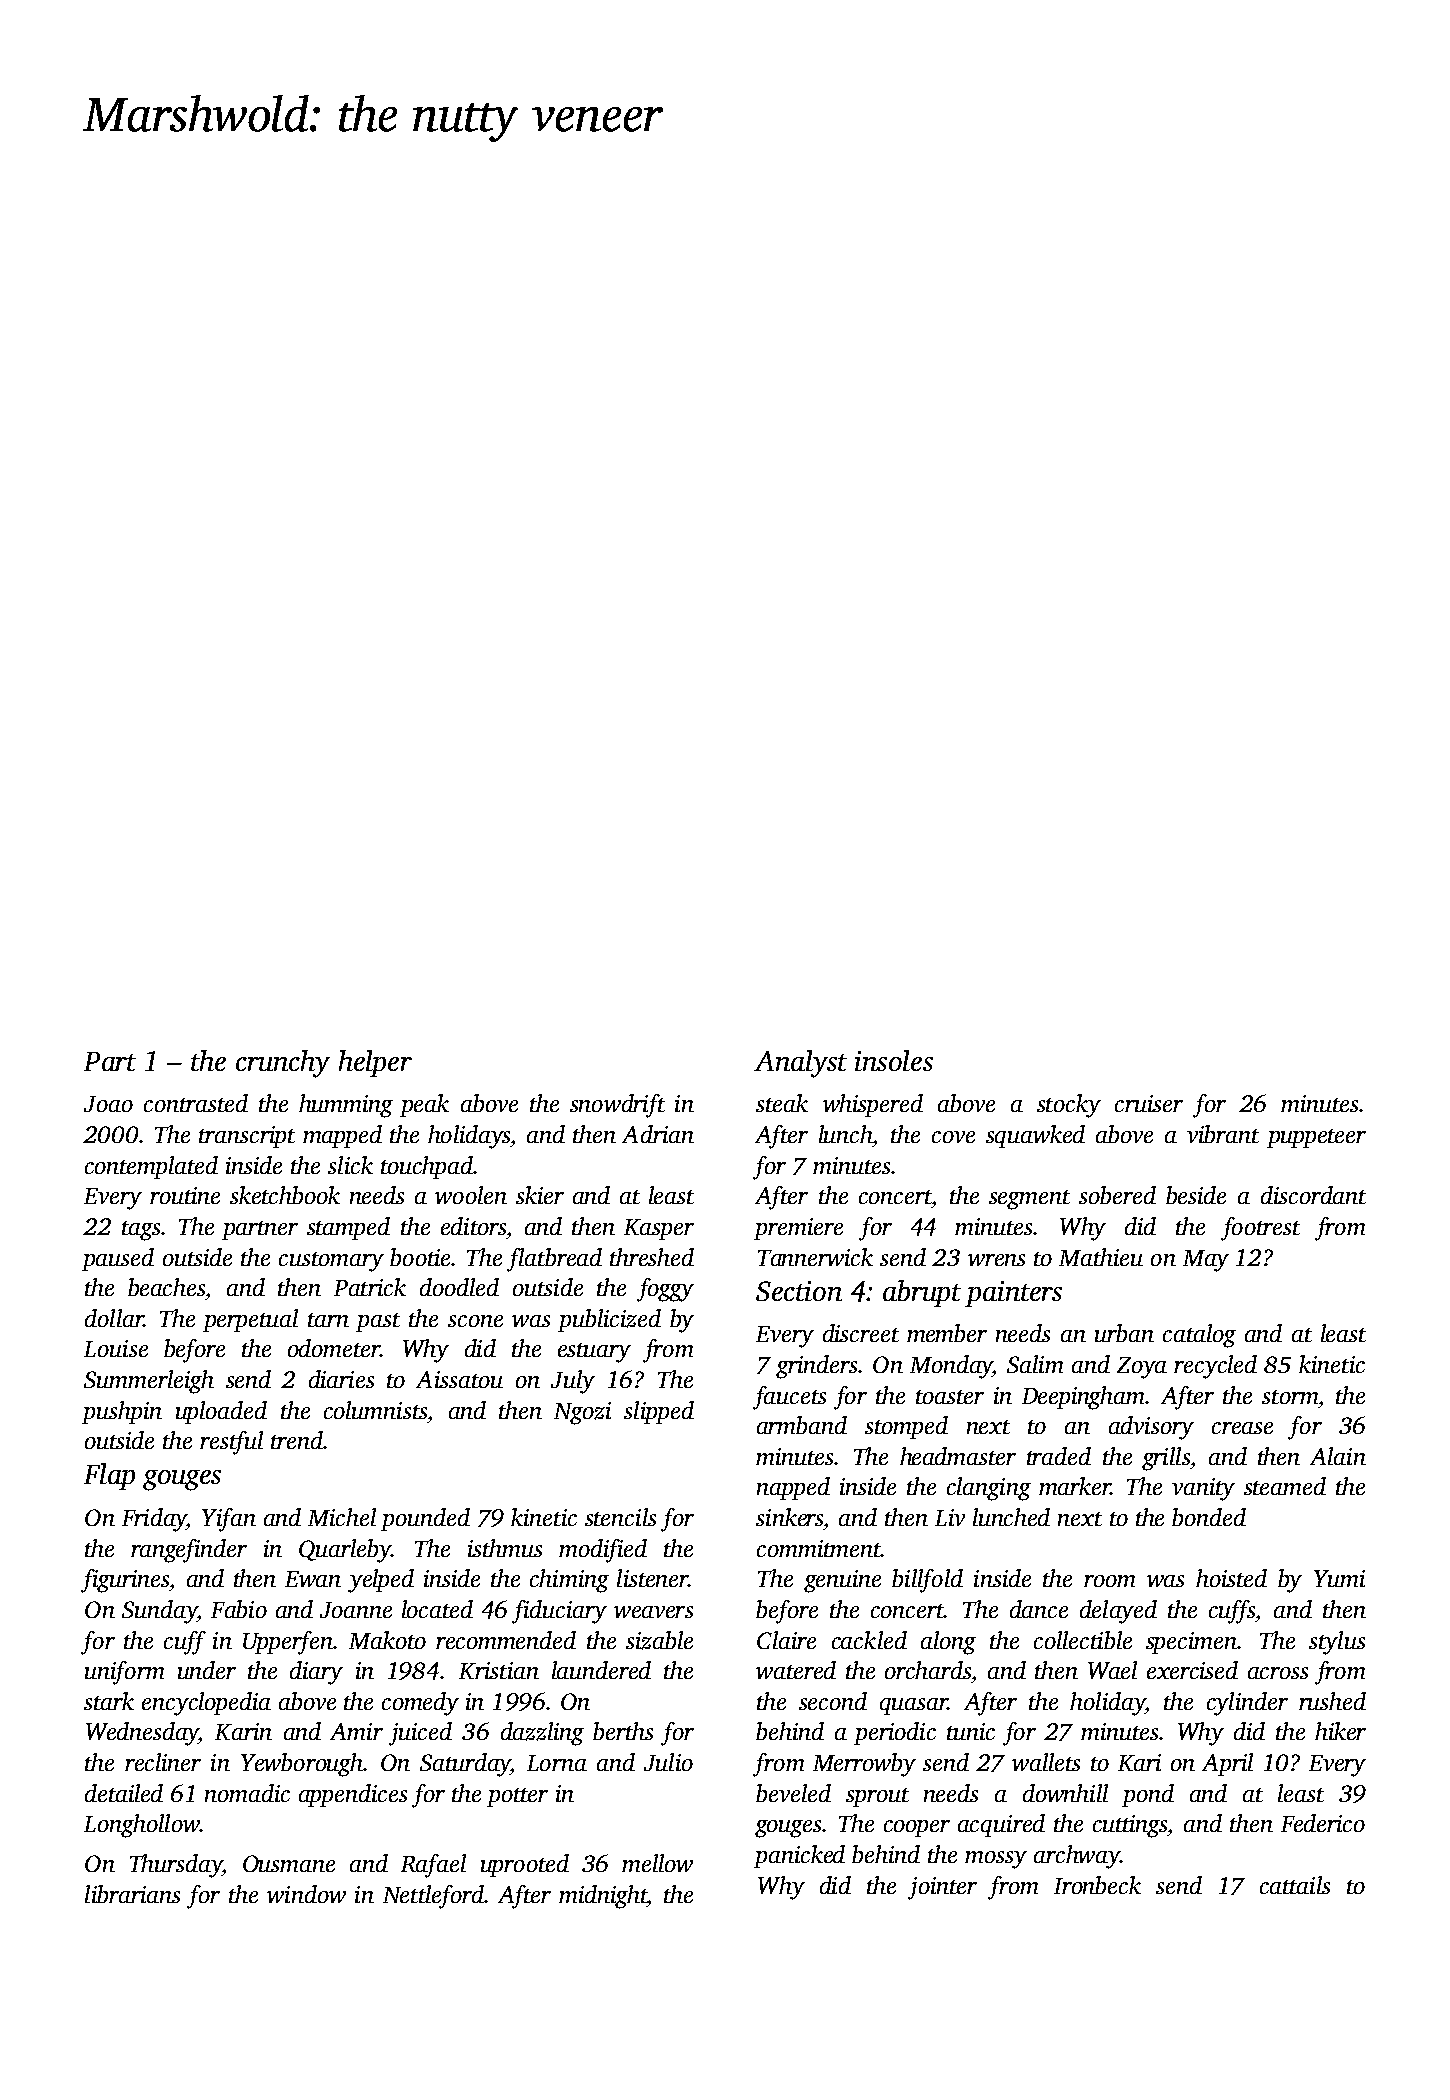 The width and height of the document is (1450, 2100). I want to click on napped, so click(793, 1488).
